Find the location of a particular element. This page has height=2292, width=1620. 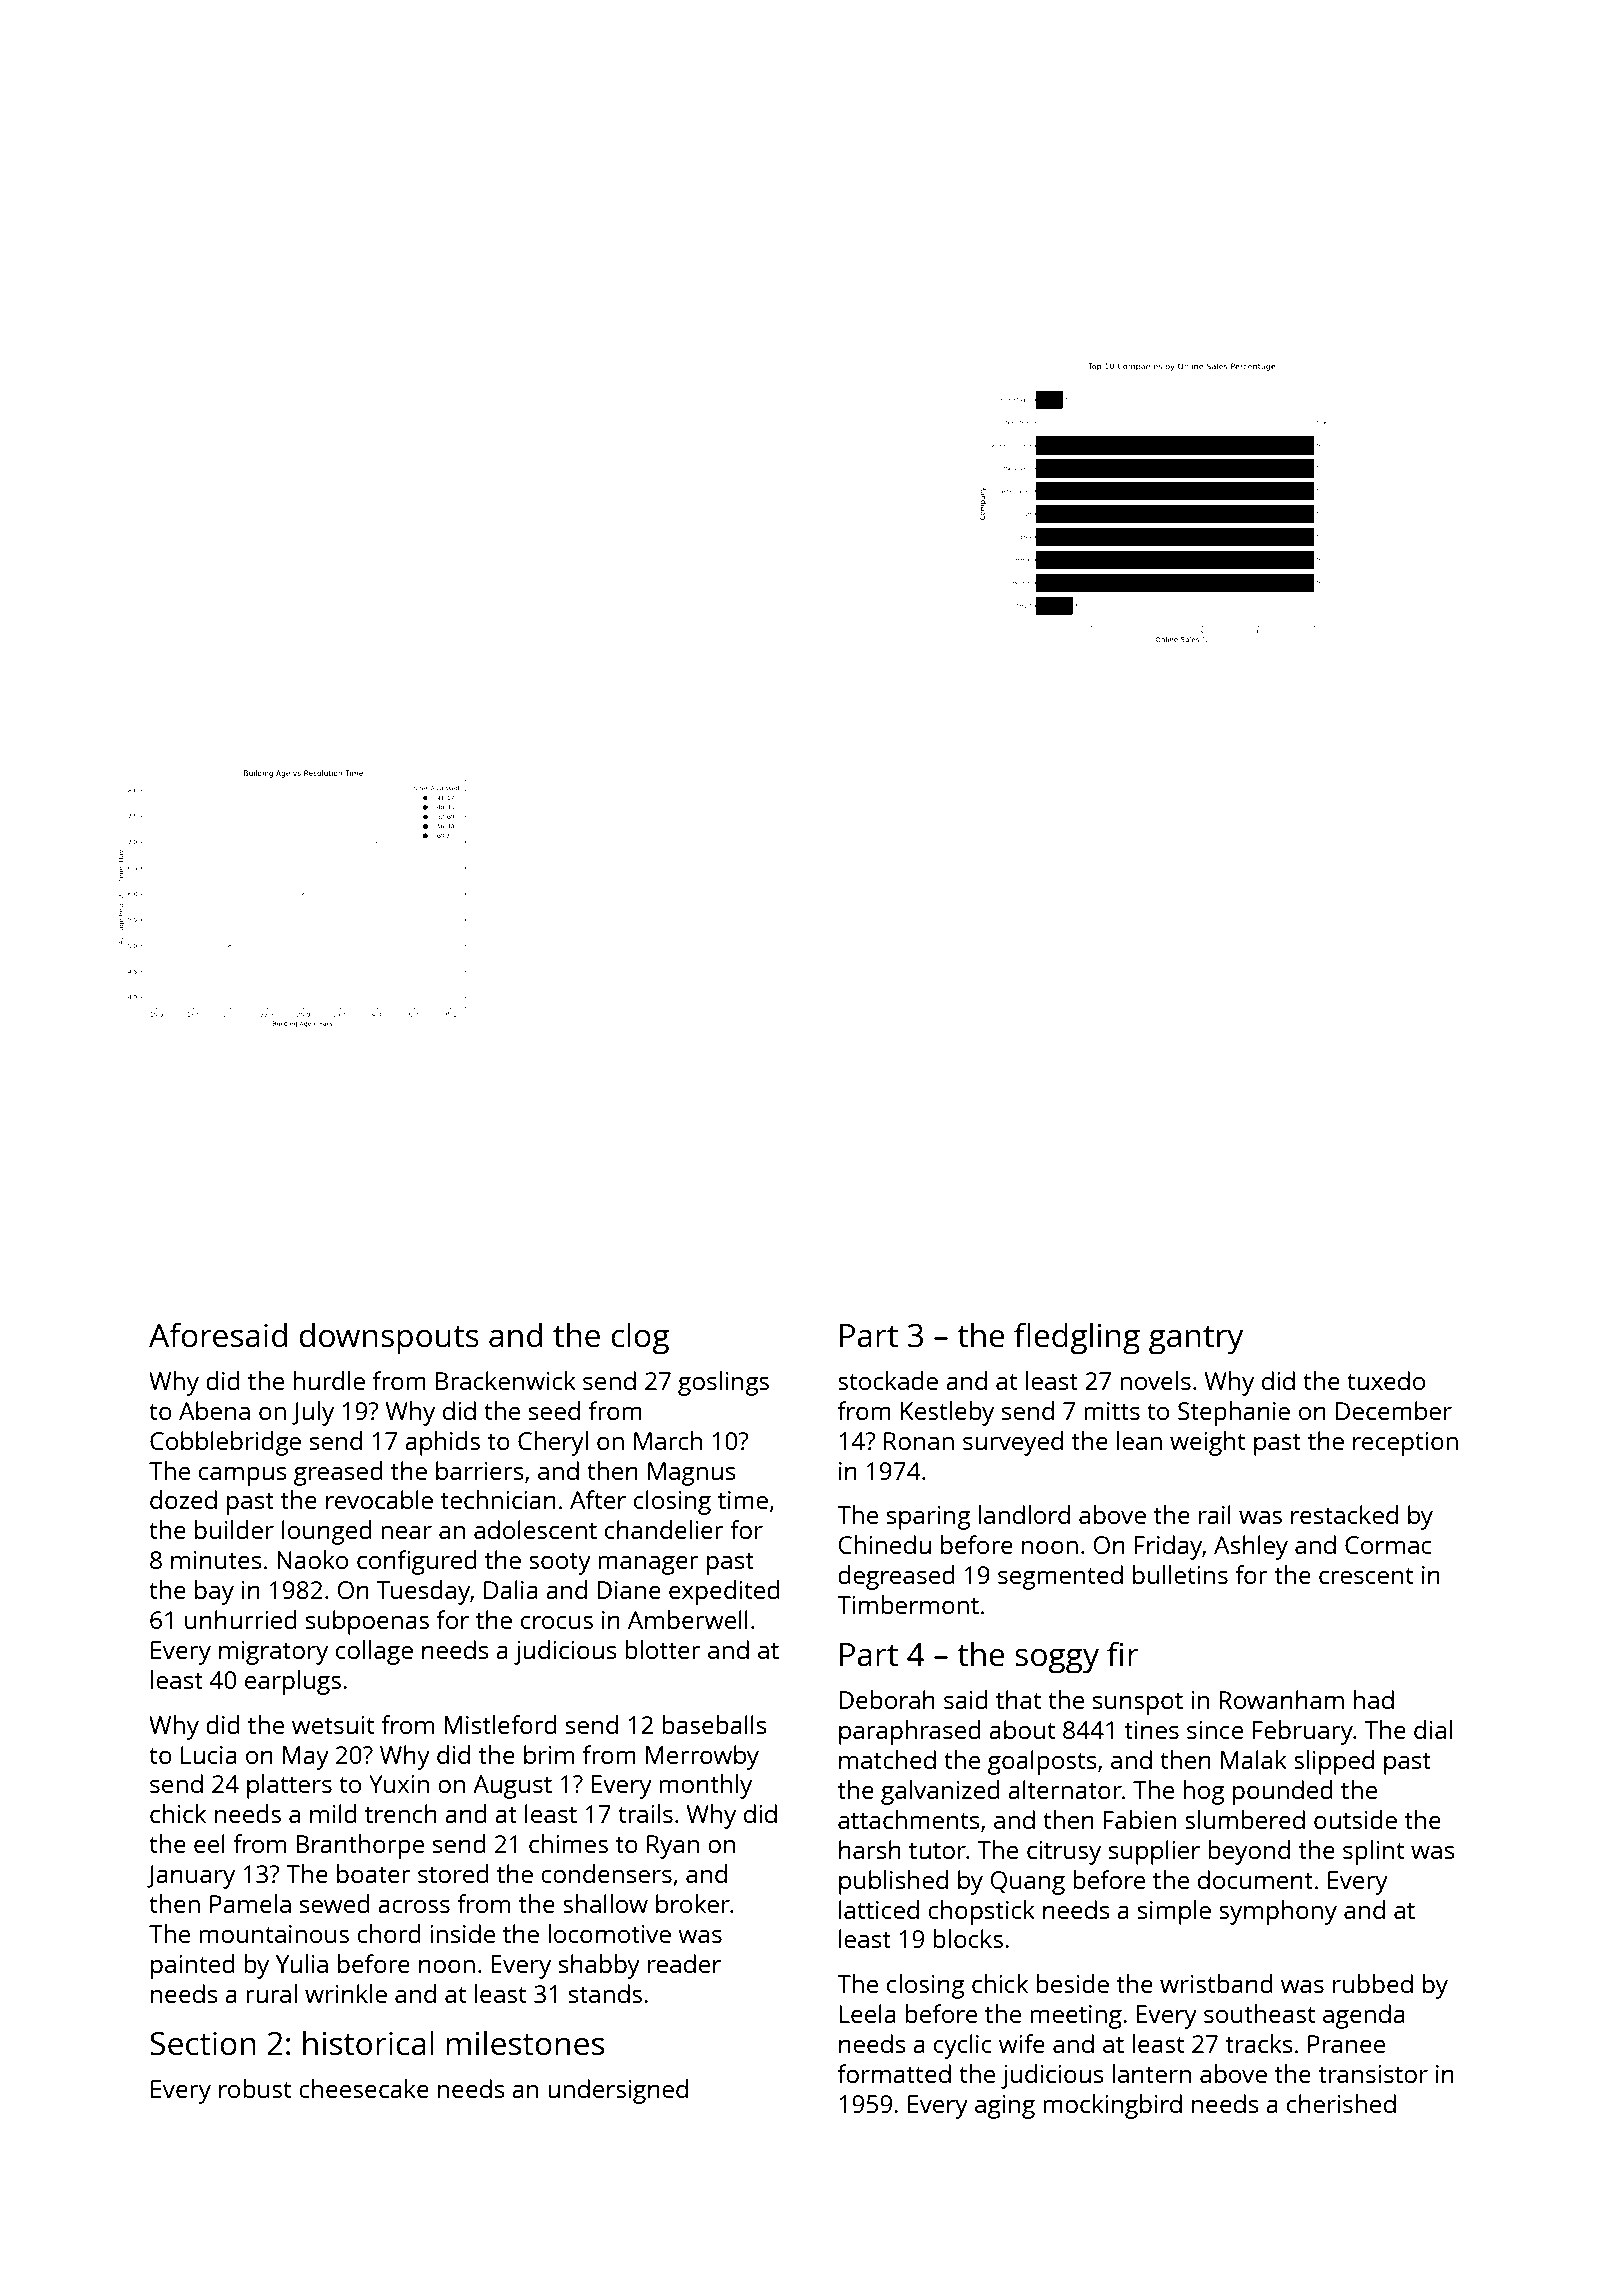

agenda is located at coordinates (1364, 2016).
